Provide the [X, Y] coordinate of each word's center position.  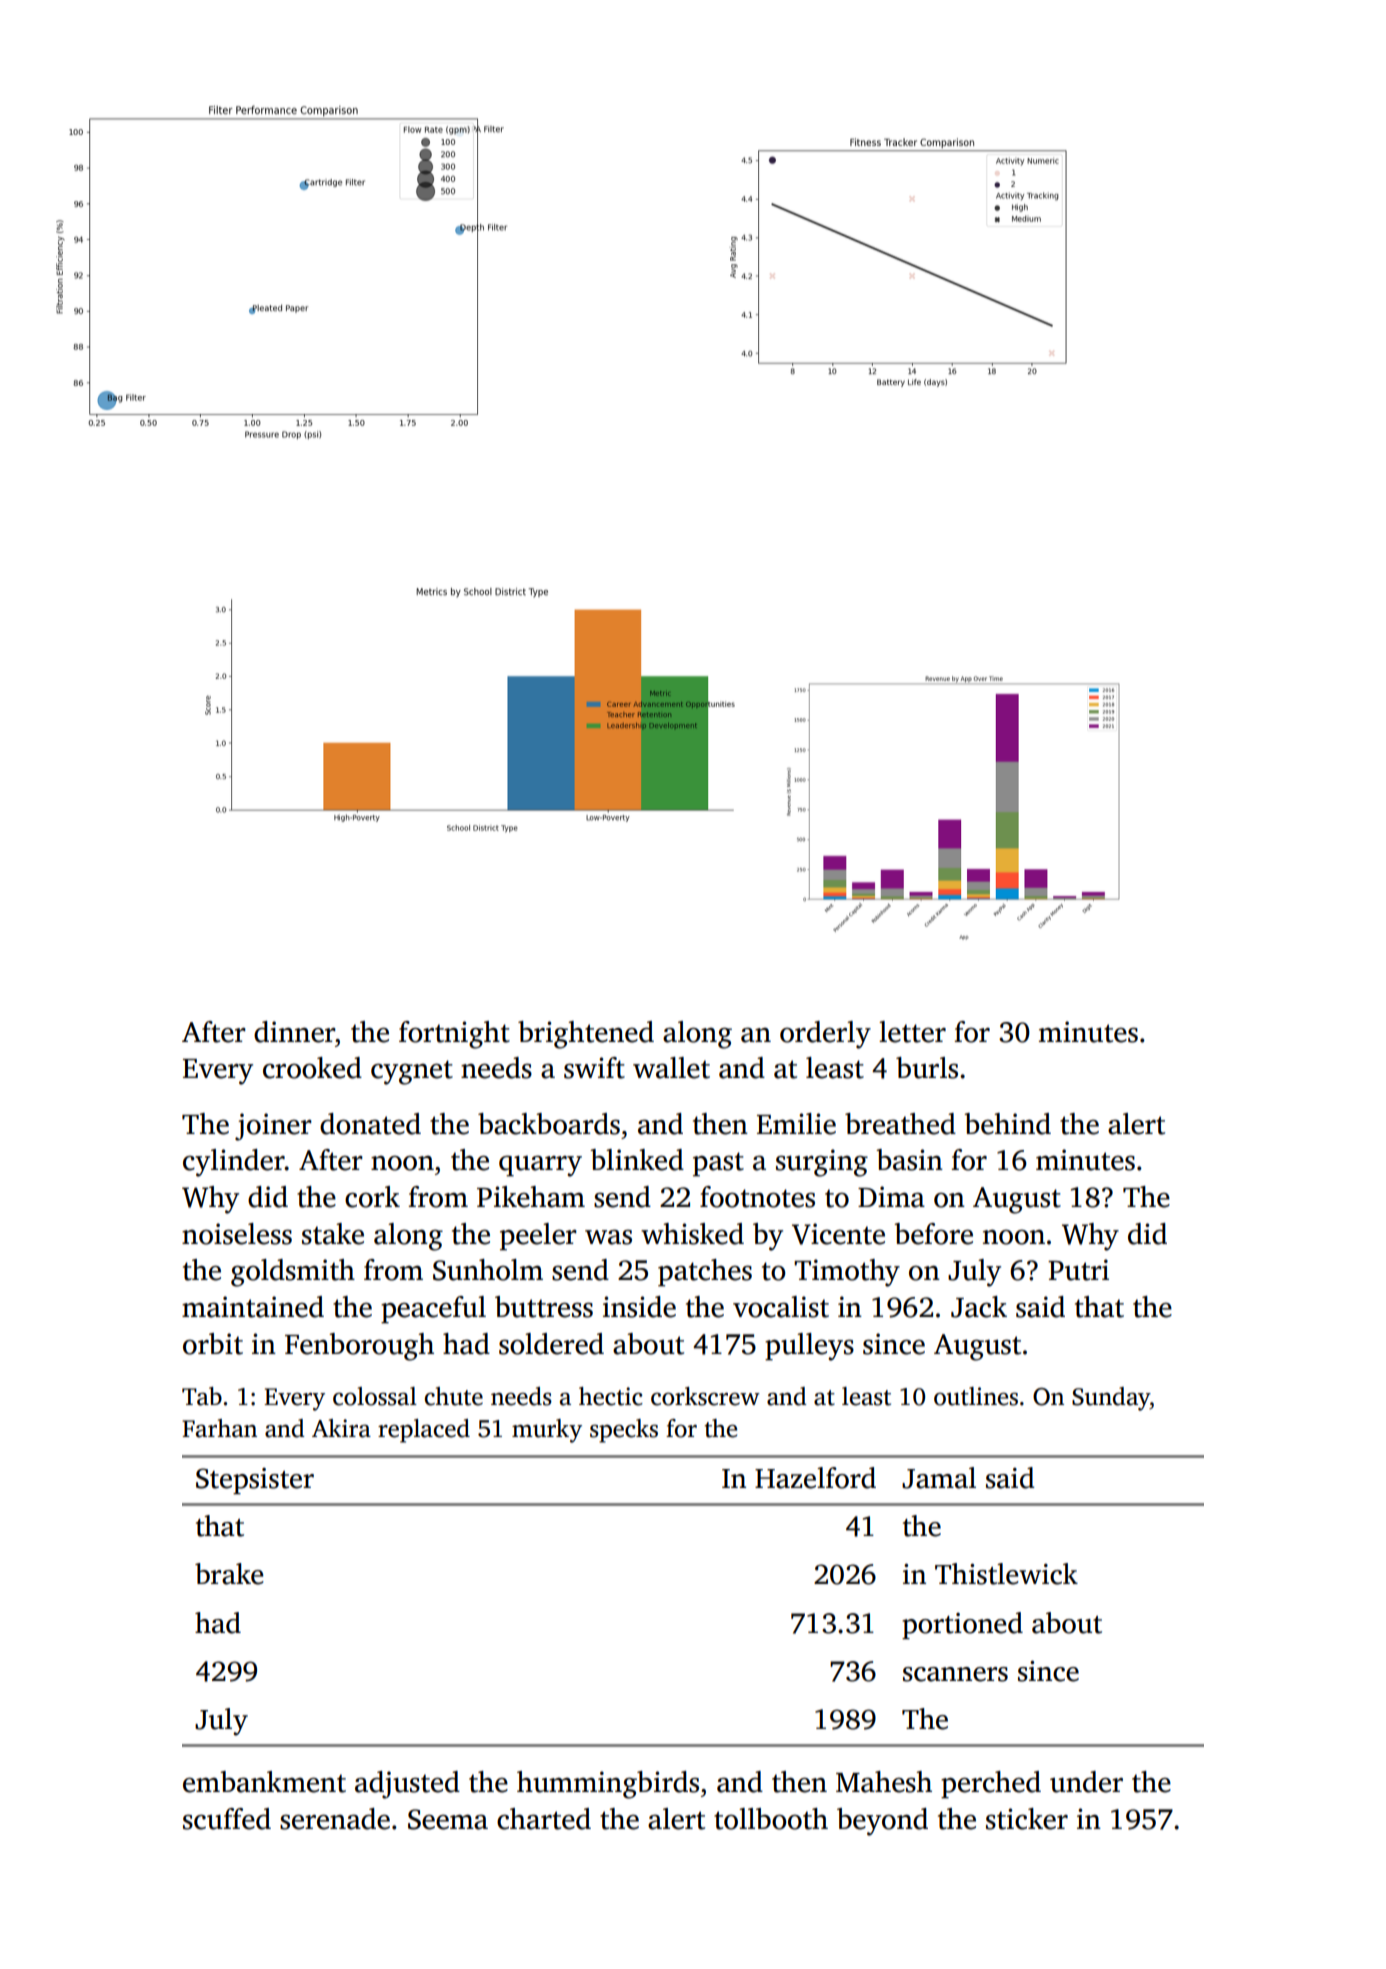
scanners [955, 1674]
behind [1007, 1124]
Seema [448, 1819]
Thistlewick [1006, 1574]
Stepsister [255, 1481]
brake [229, 1574]
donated [370, 1124]
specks [624, 1431]
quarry [540, 1166]
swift [594, 1068]
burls [927, 1068]
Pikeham [531, 1197]
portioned [962, 1625]
